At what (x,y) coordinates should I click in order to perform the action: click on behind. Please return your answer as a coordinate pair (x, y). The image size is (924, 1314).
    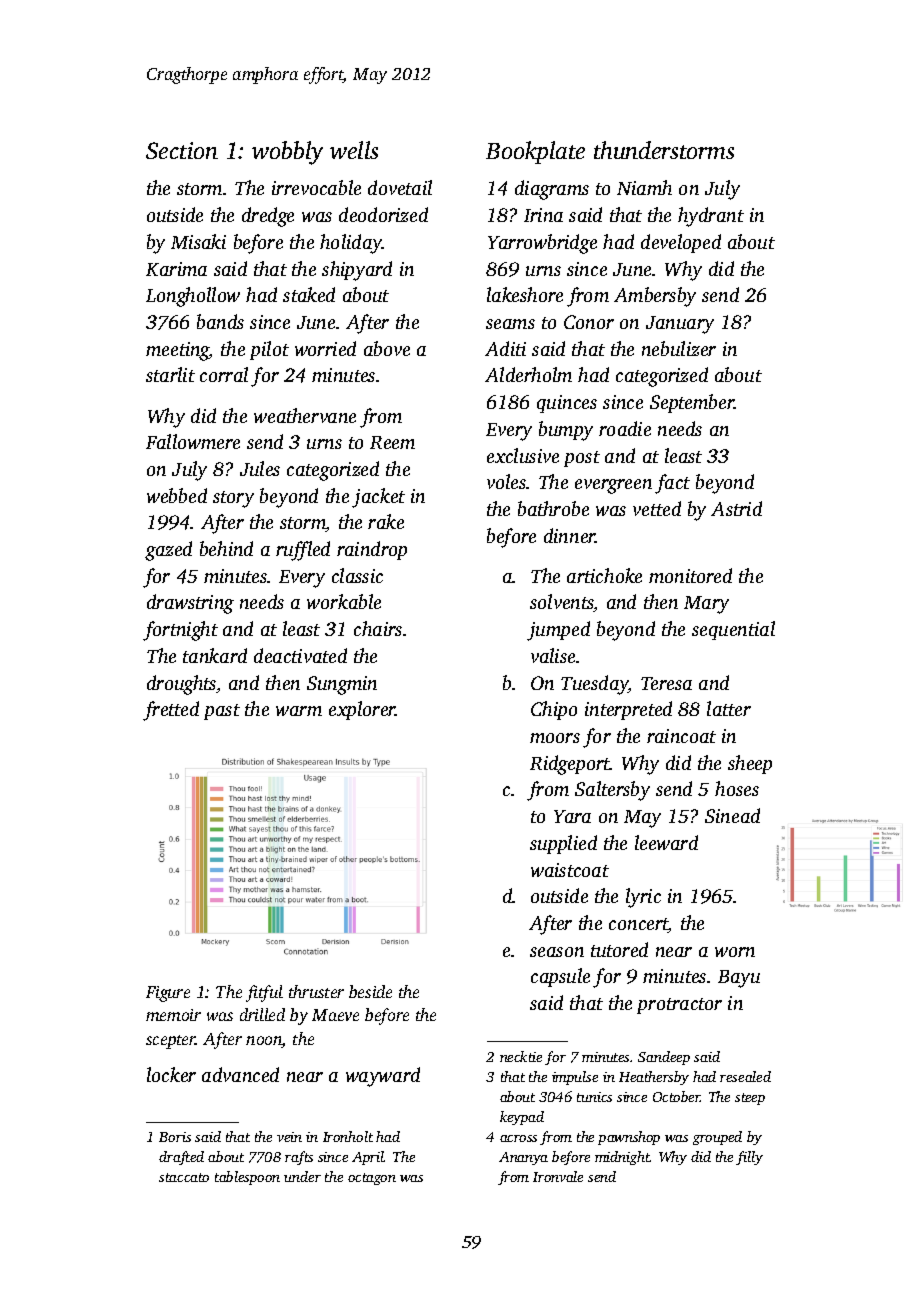
    Looking at the image, I should click on (226, 548).
